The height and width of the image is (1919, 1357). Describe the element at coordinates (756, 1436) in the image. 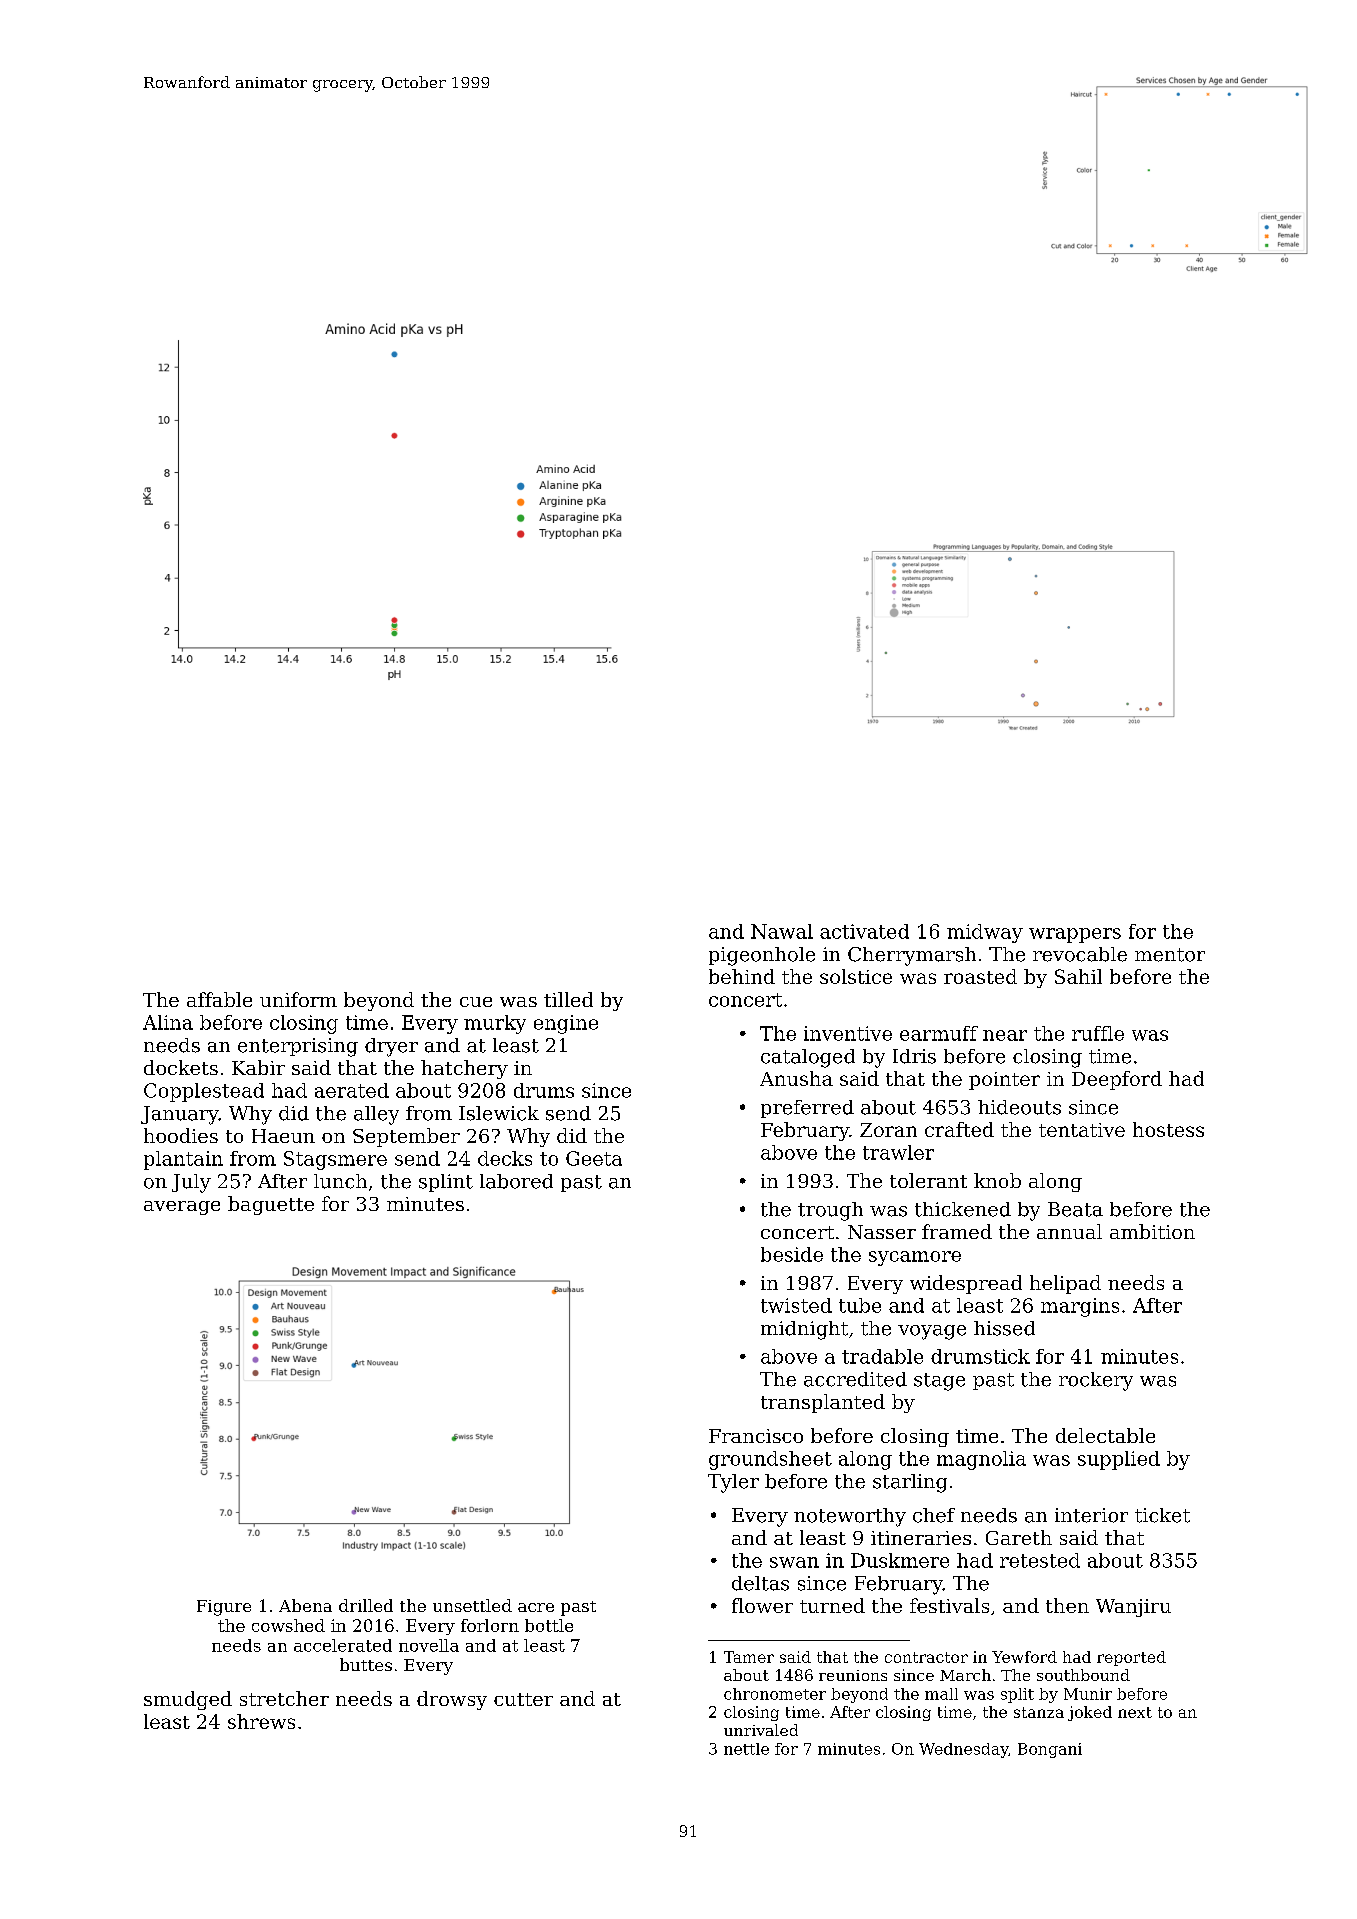

I see `Francisco` at that location.
